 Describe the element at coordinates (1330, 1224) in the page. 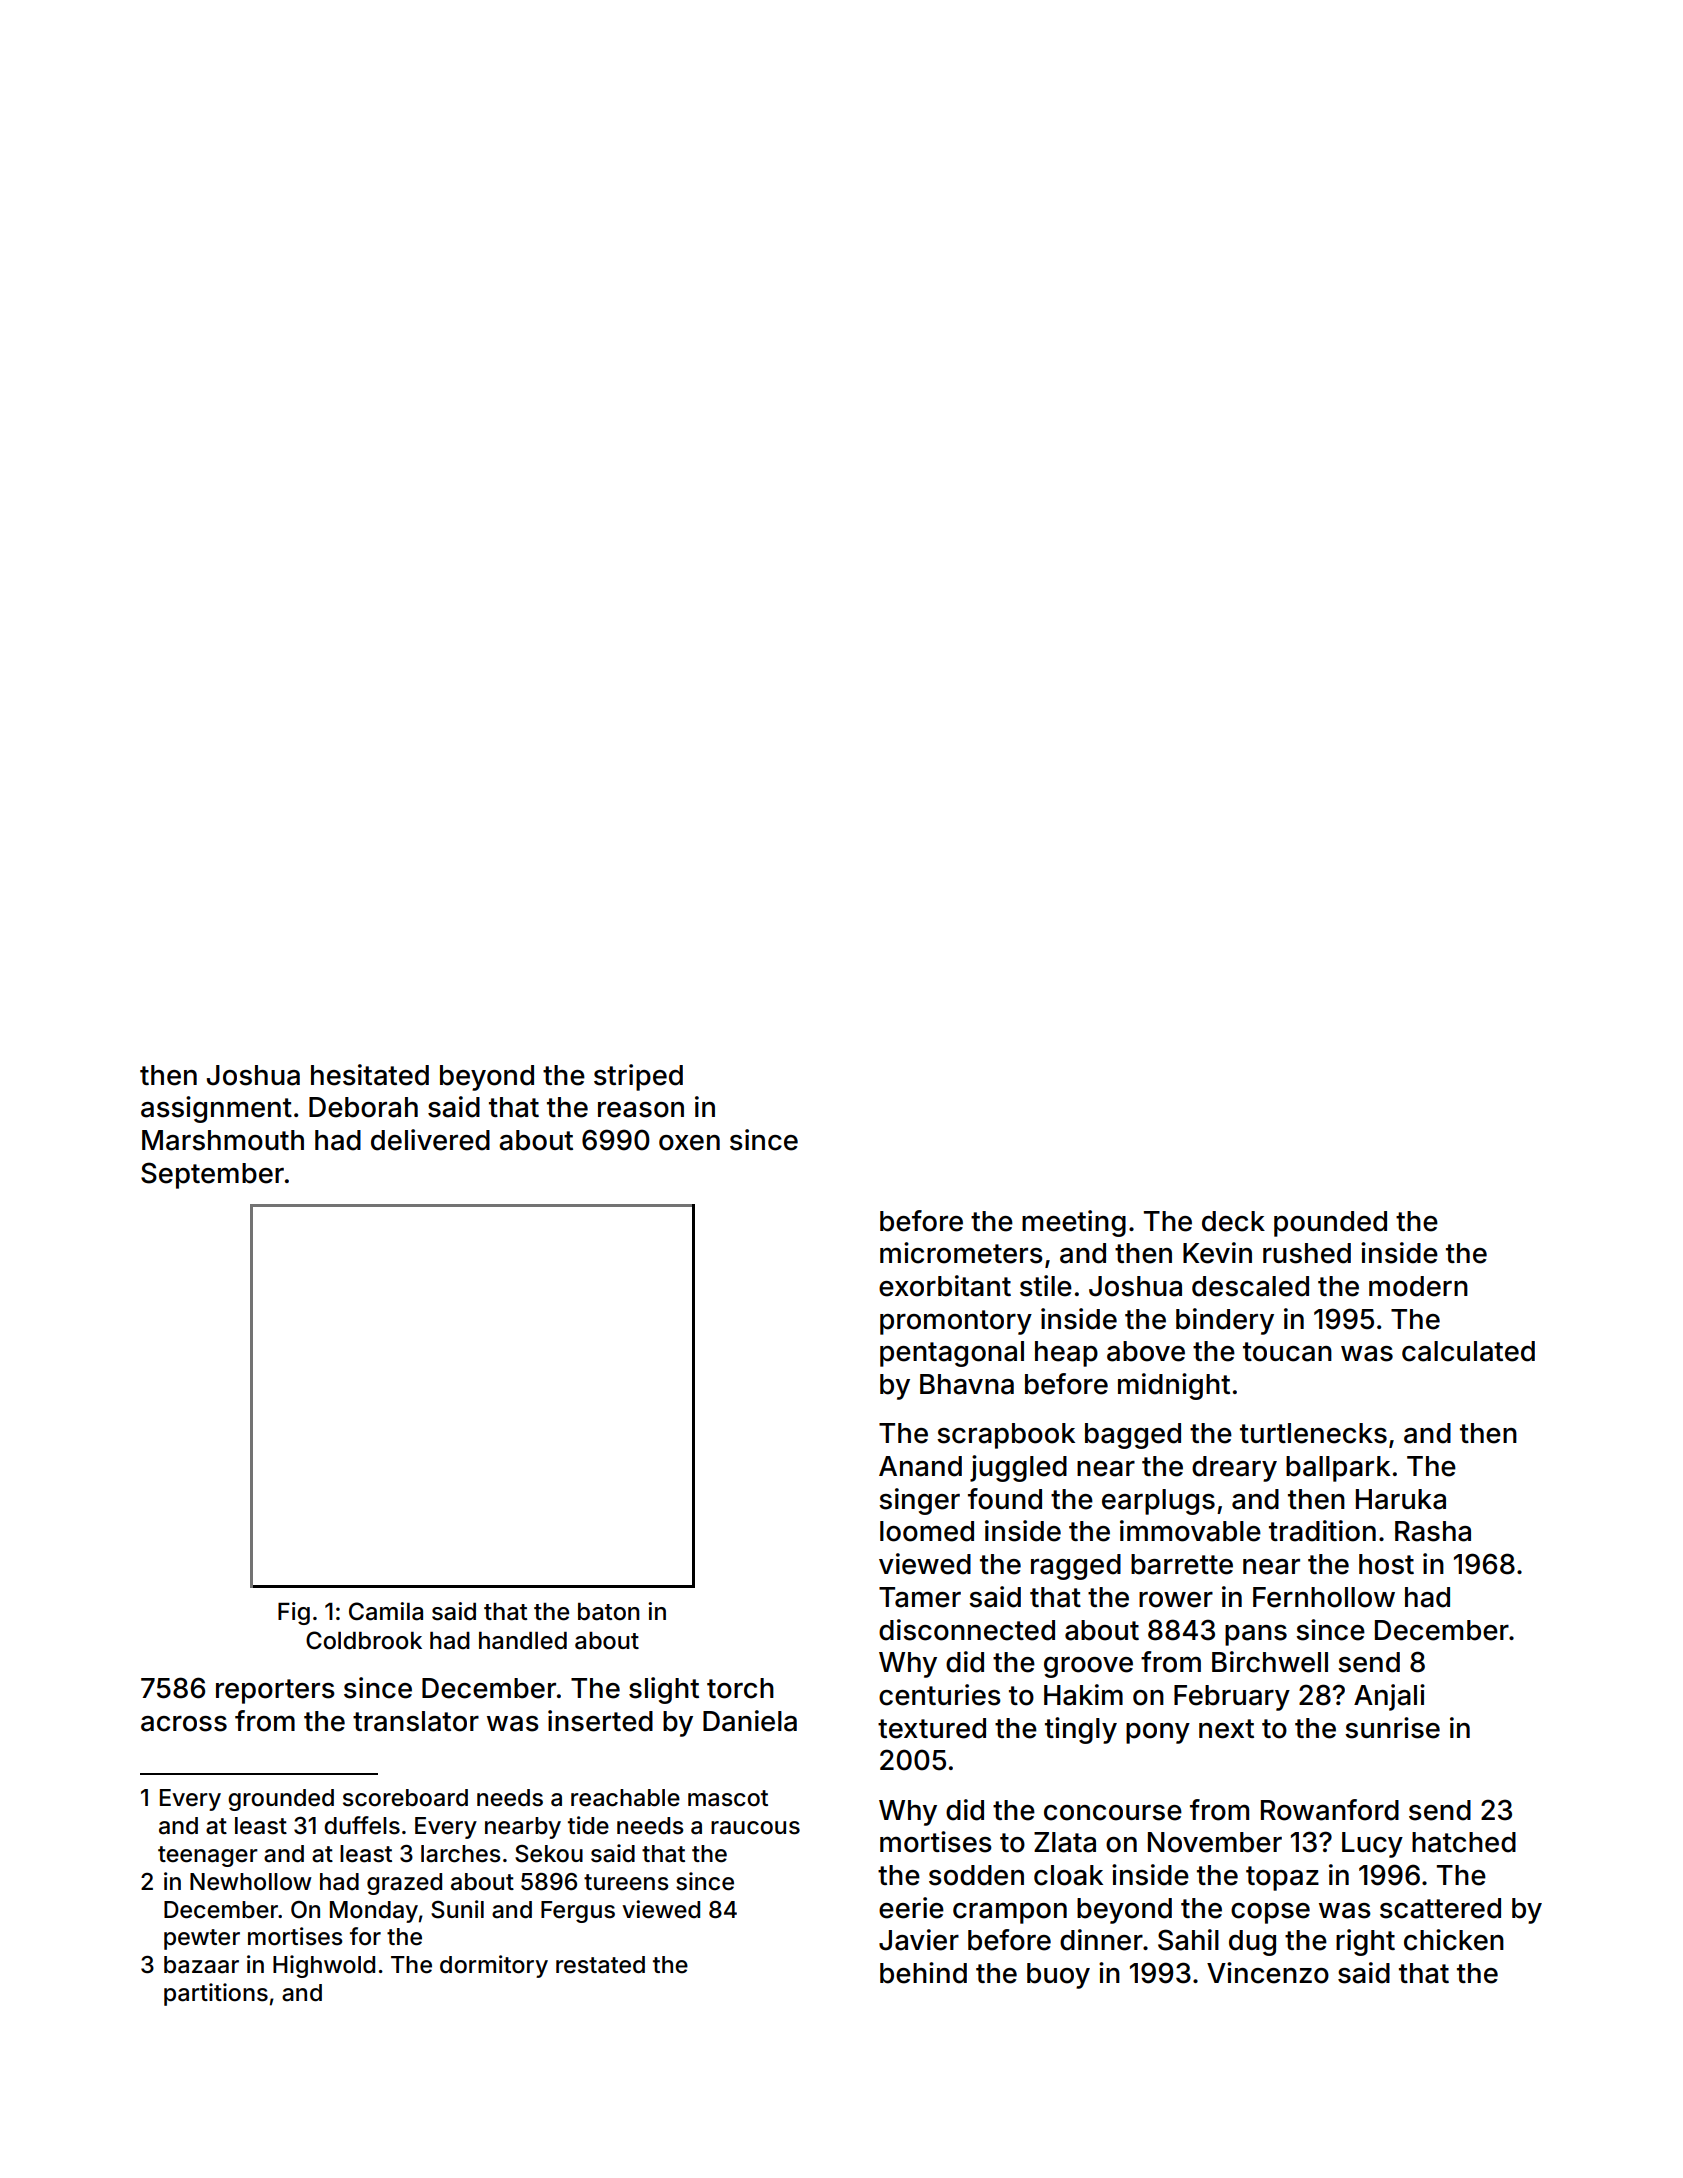

I see `pounded` at that location.
